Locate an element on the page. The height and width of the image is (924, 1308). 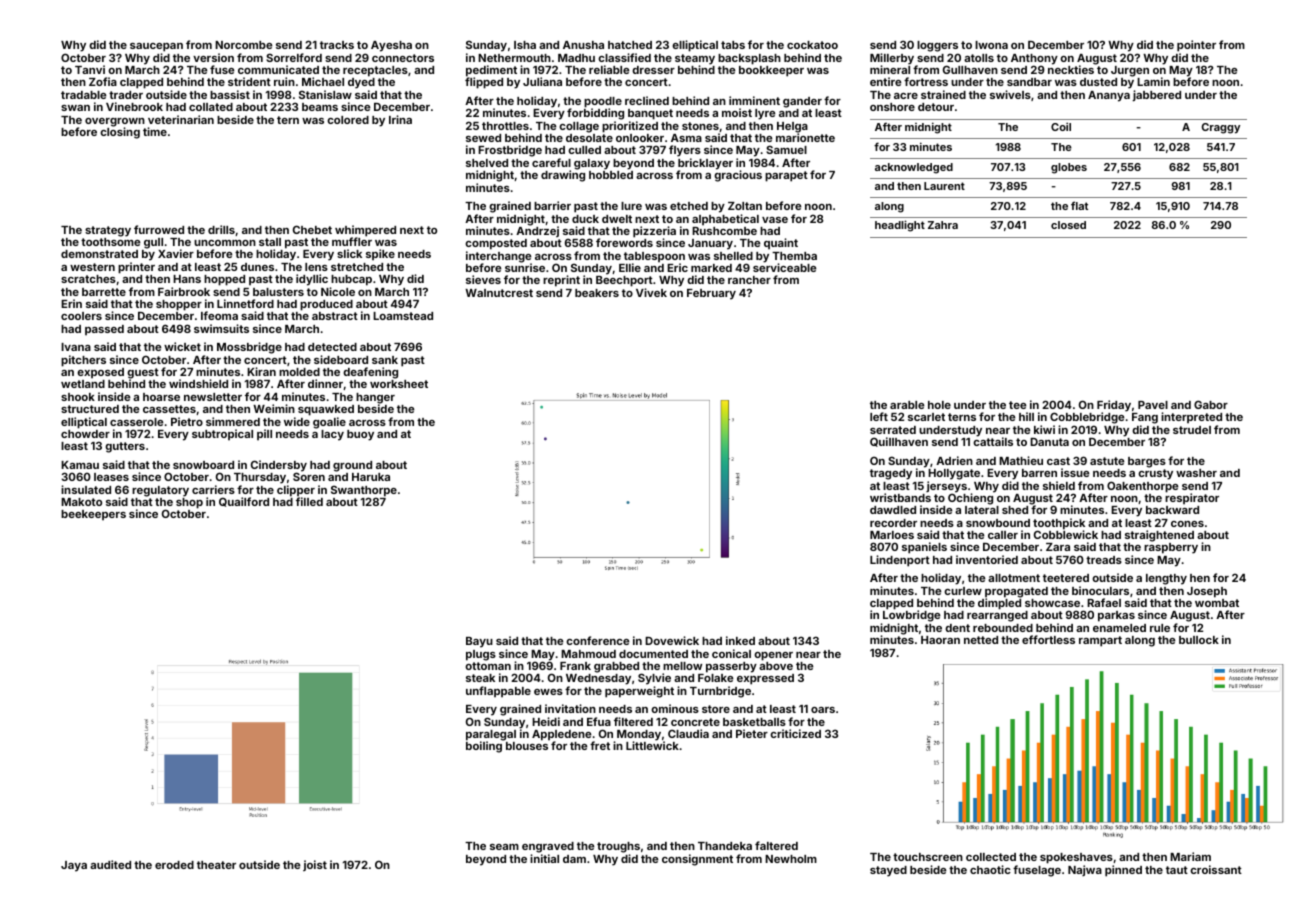
Haruka is located at coordinates (371, 477).
